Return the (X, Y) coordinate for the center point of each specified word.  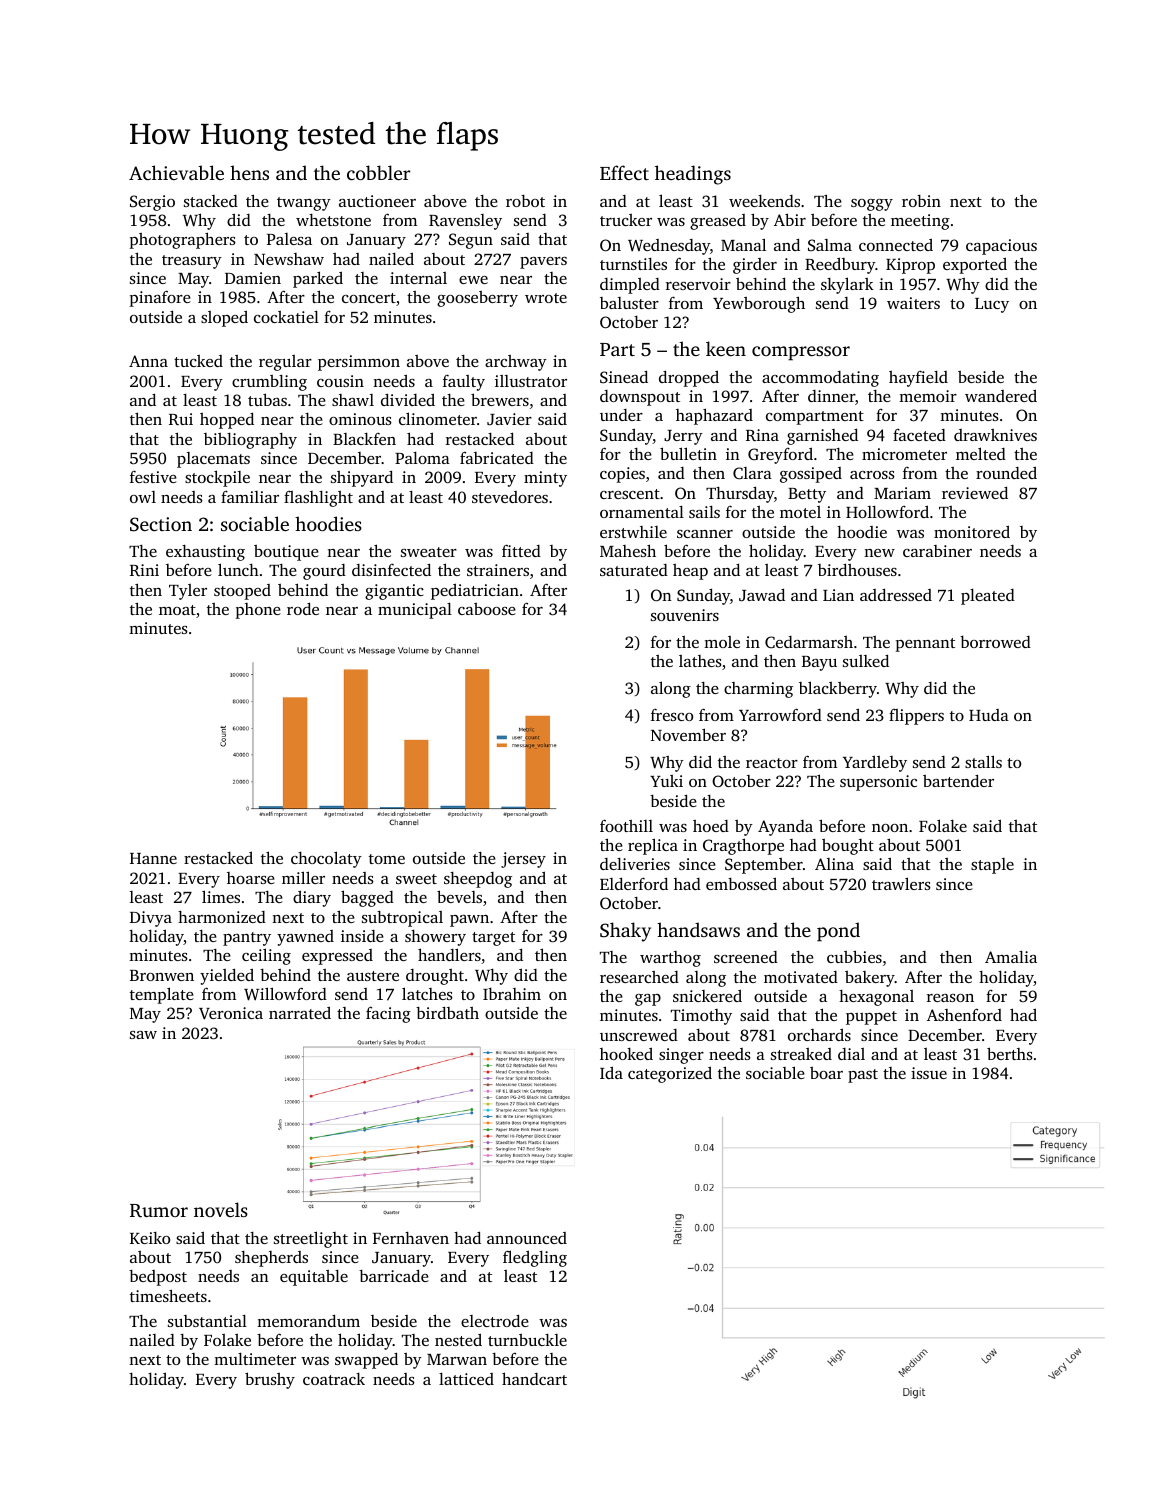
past (863, 1076)
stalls (983, 761)
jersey (523, 860)
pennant (925, 645)
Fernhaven (411, 1238)
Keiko (150, 1238)
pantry (247, 939)
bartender (958, 780)
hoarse (251, 878)
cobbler (378, 172)
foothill (626, 825)
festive (153, 476)
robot (525, 201)
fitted (521, 550)
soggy (872, 205)
